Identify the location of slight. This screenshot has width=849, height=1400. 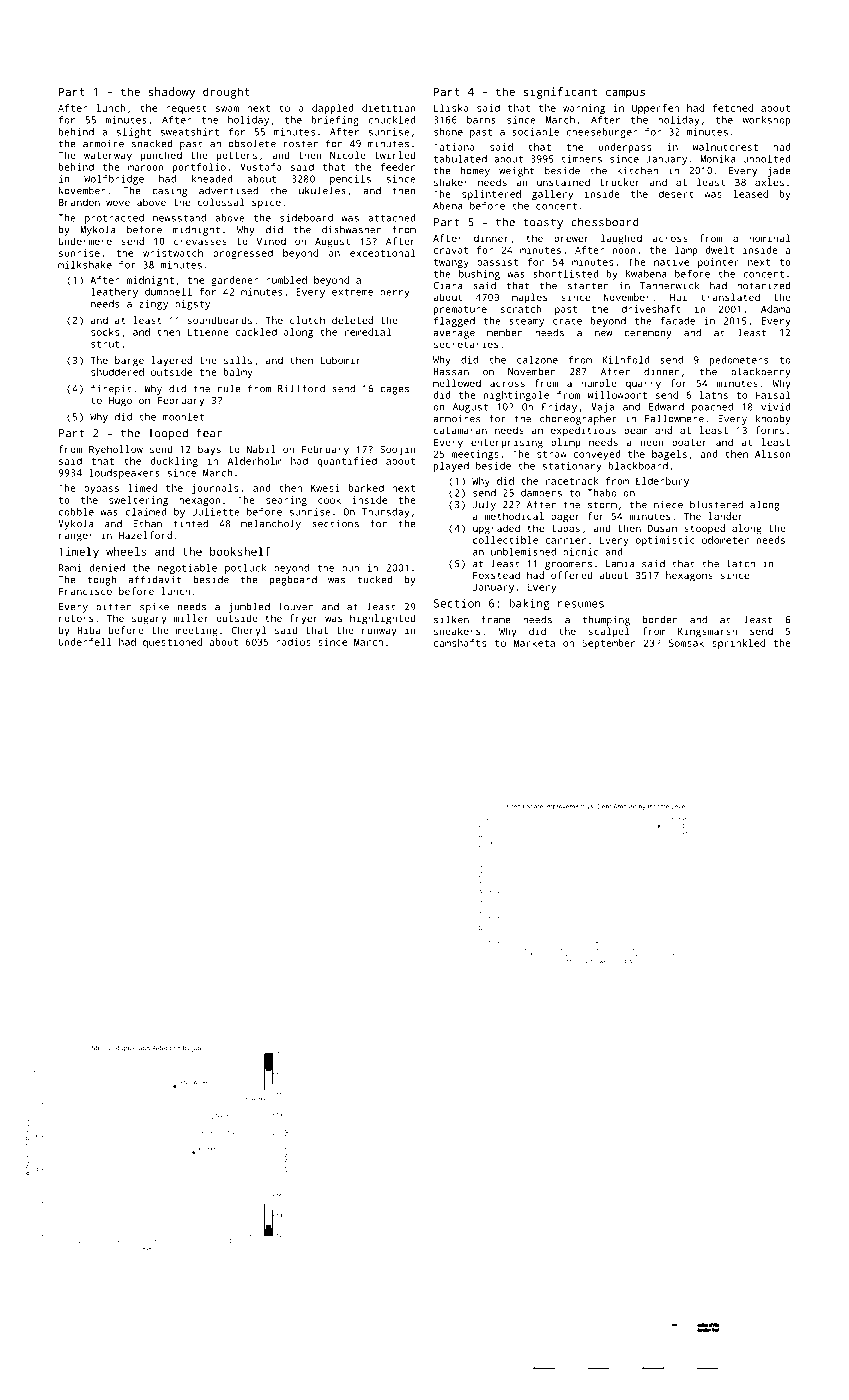
(134, 133).
